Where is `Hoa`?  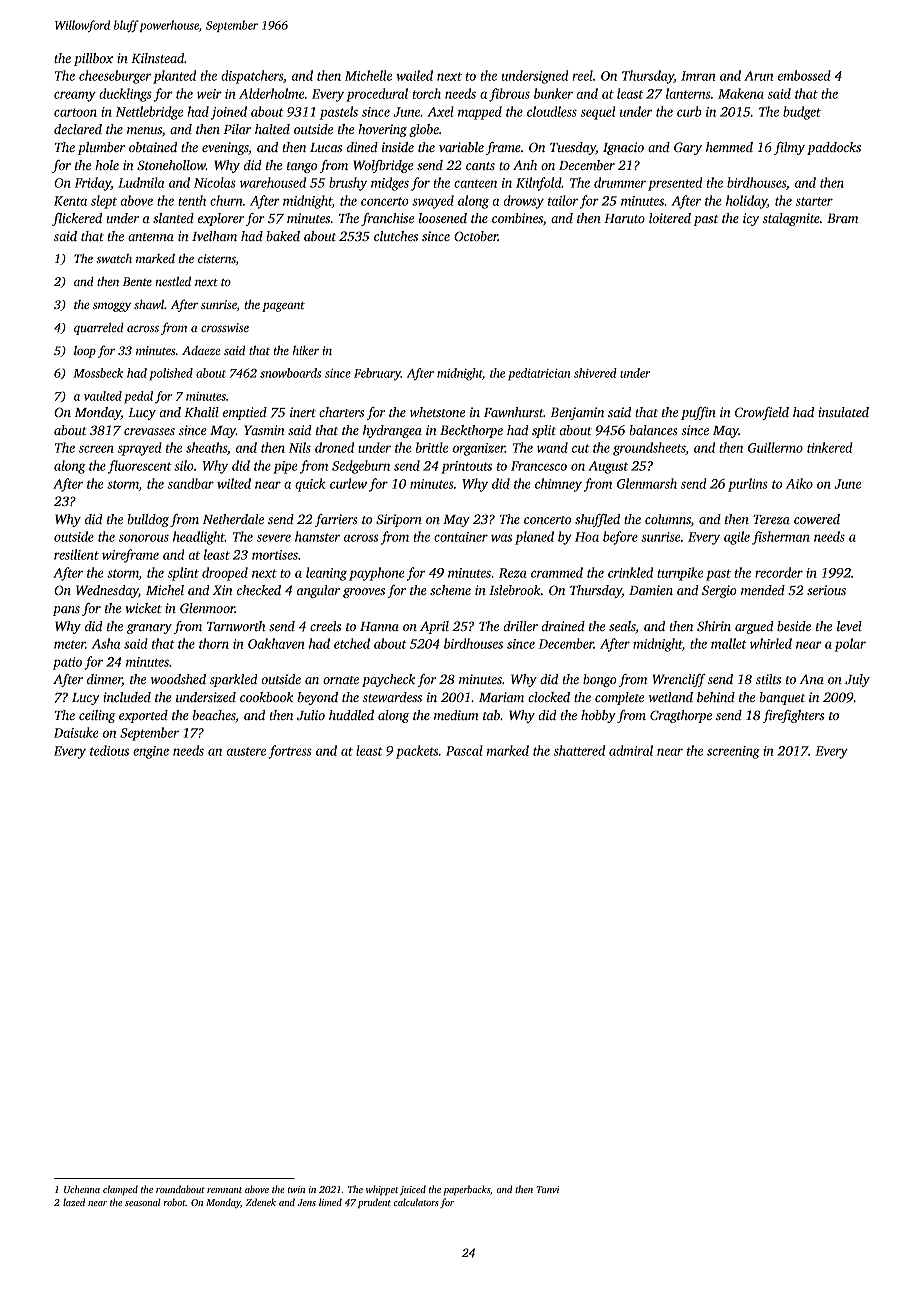
Hoa is located at coordinates (587, 537).
